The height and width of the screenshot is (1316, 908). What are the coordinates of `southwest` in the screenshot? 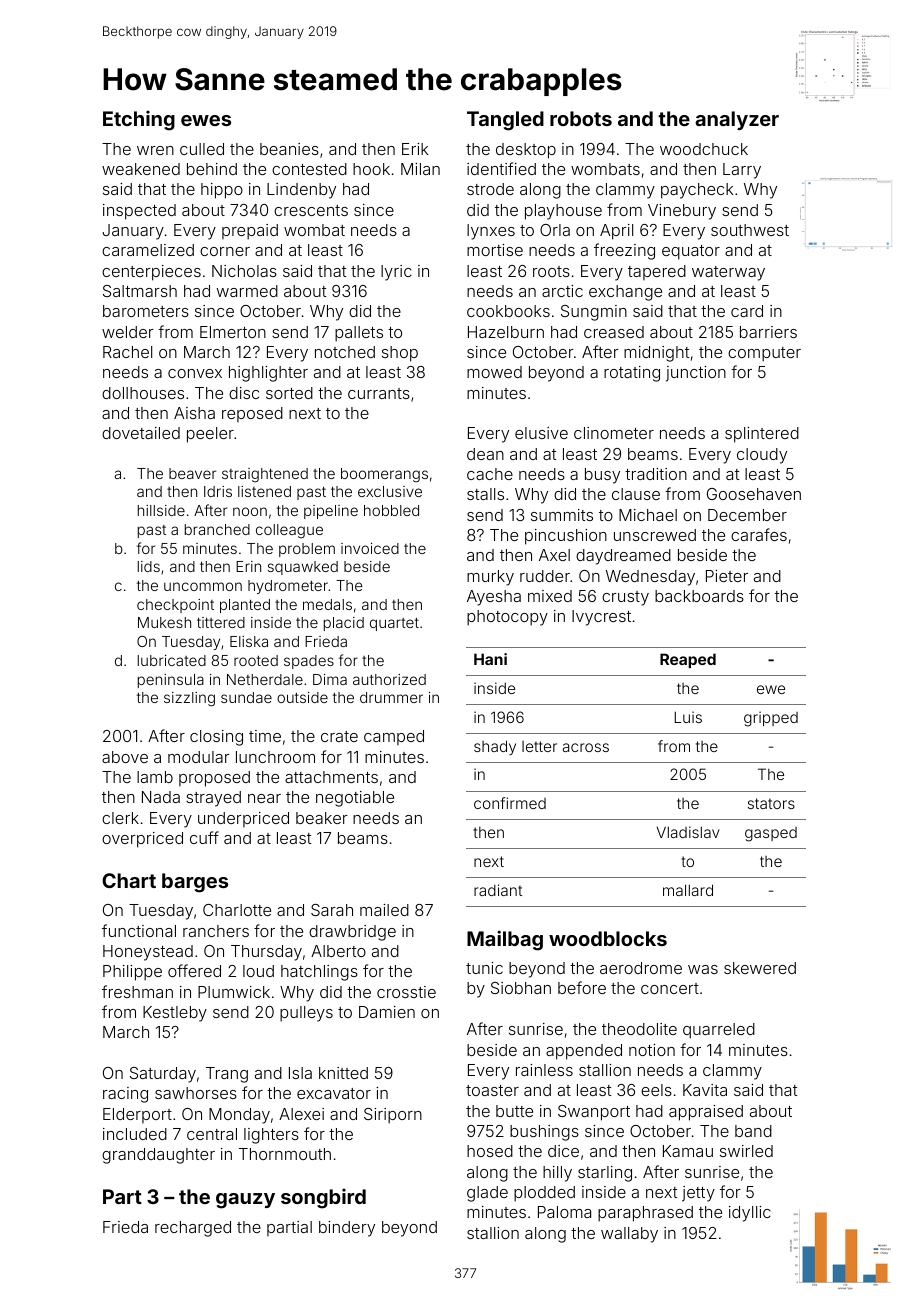 It's located at (750, 230).
